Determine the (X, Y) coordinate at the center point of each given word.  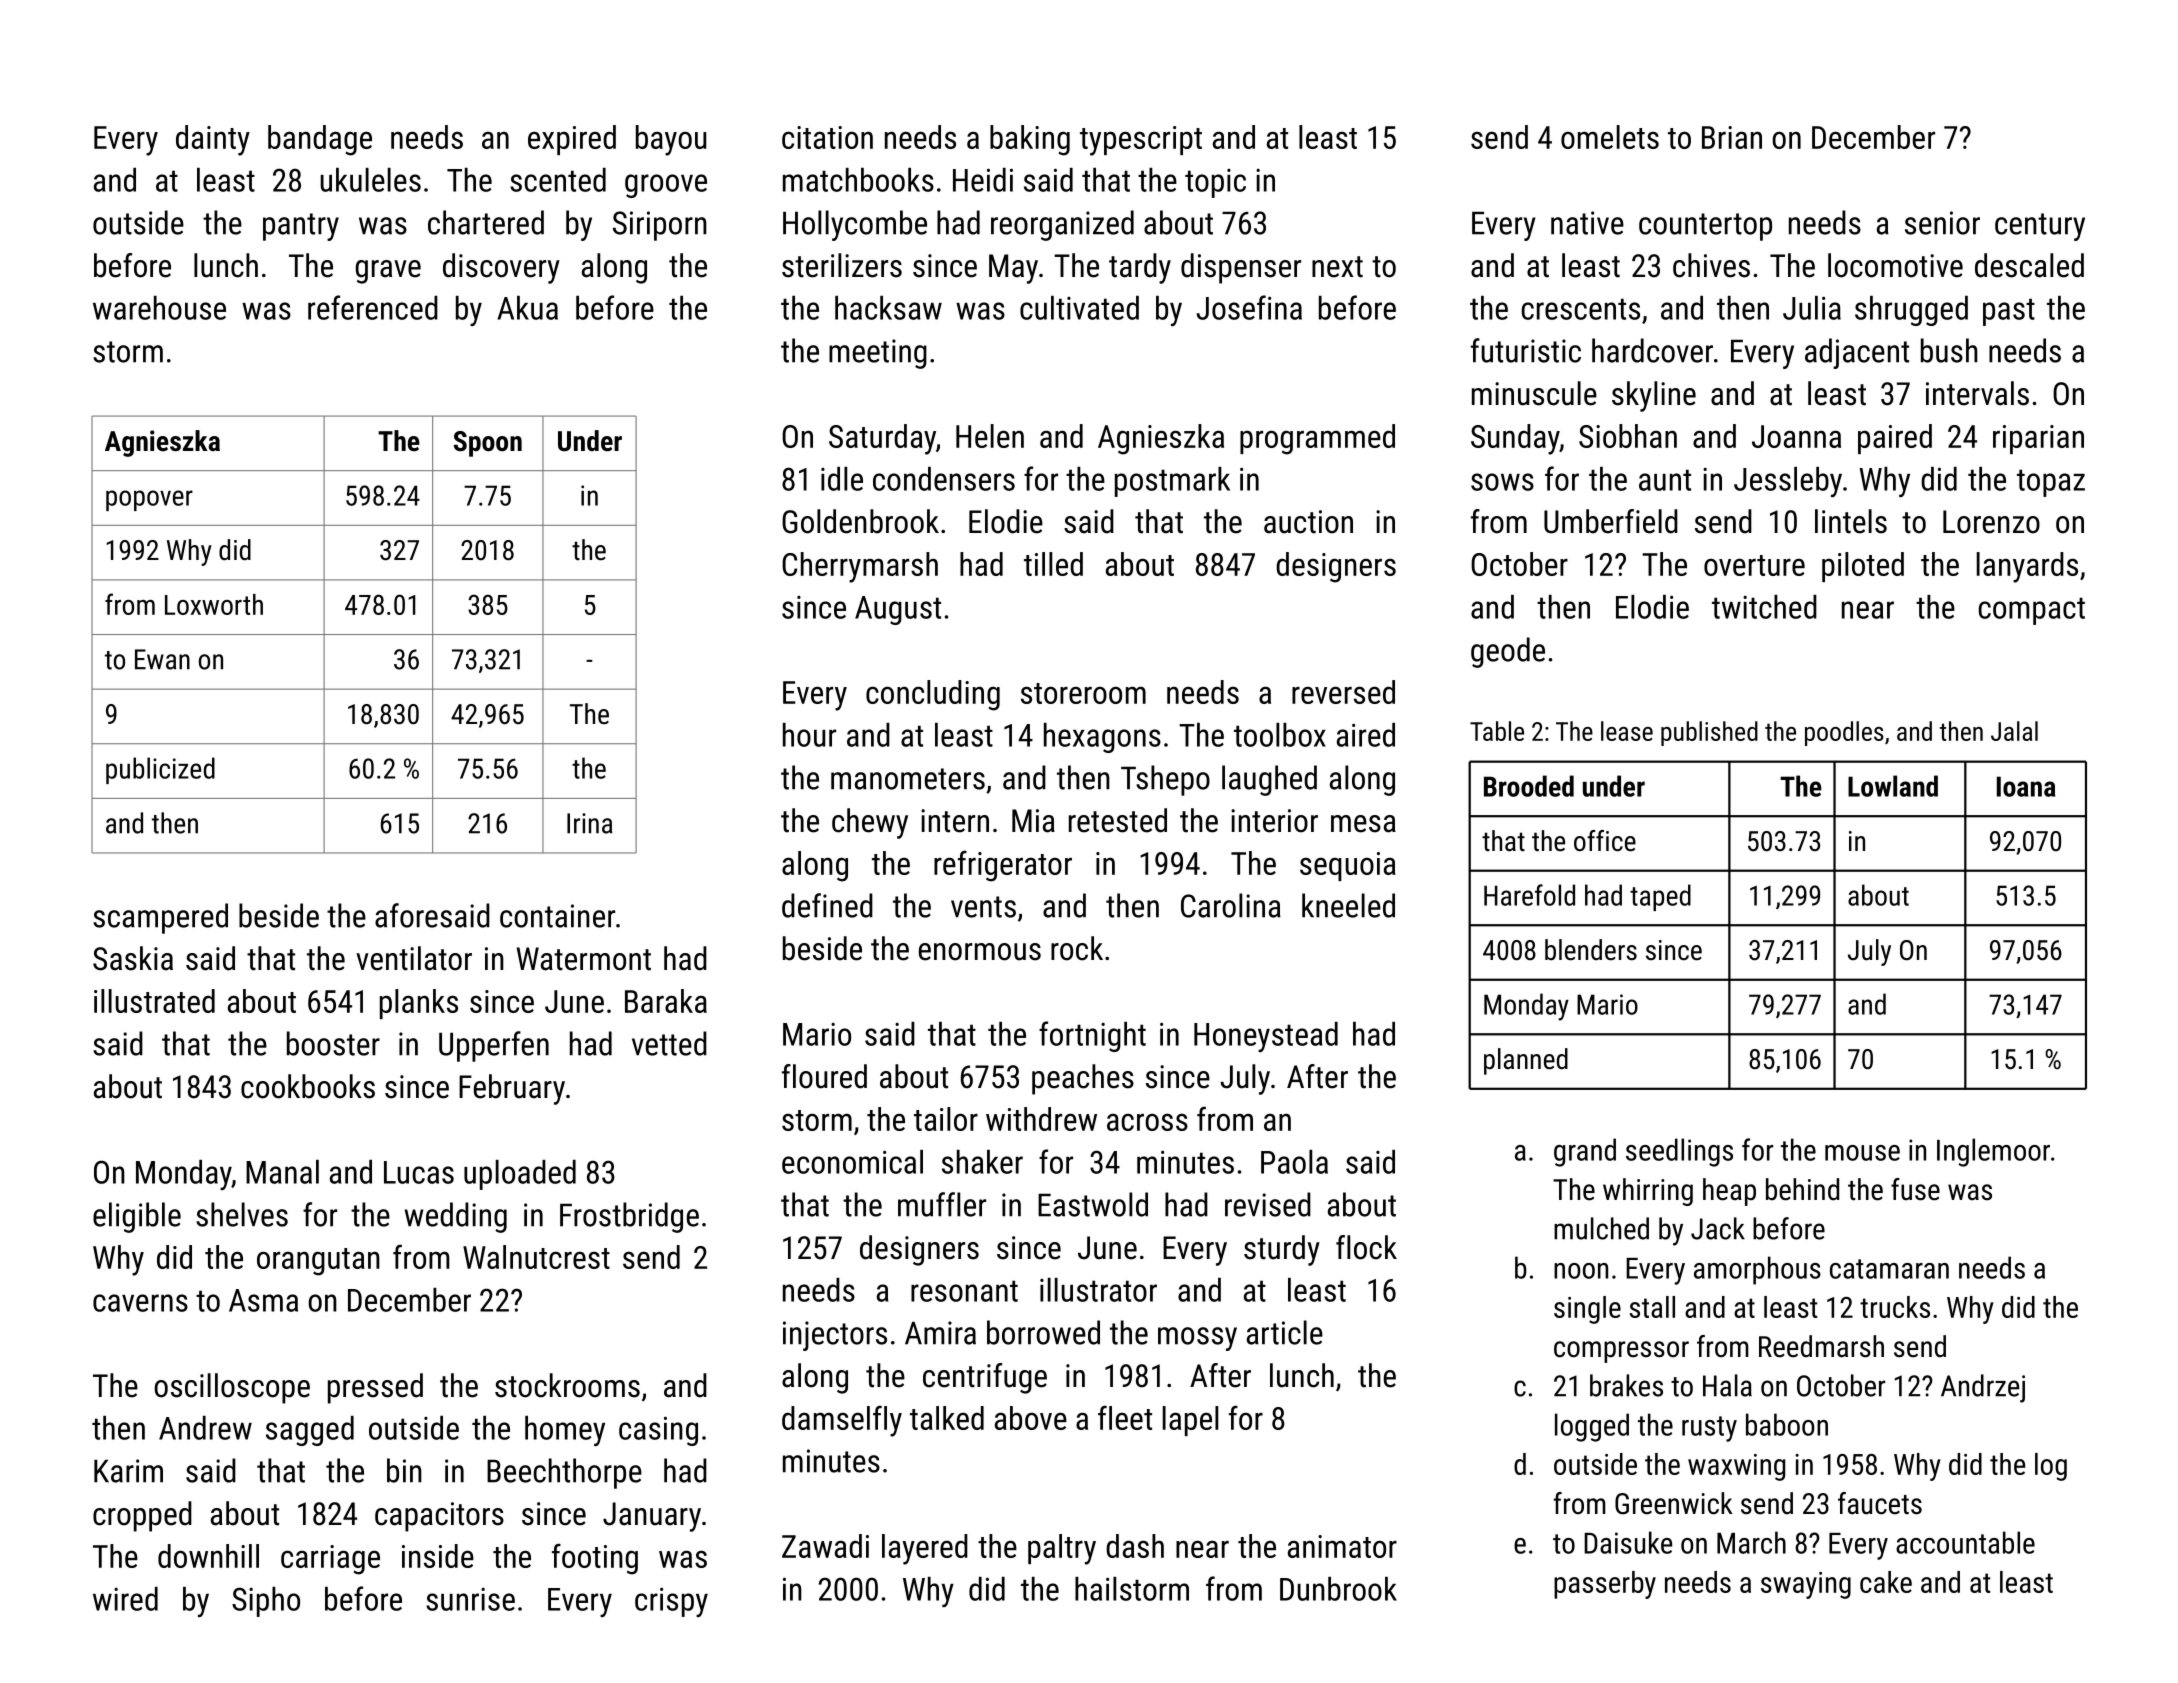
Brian (1732, 137)
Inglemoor (1993, 1152)
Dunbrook (1338, 1589)
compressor (1621, 1352)
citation (827, 137)
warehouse (159, 308)
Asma (263, 1300)
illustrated (154, 1001)
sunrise (470, 1599)
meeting (878, 354)
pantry (301, 227)
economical (852, 1162)
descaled (2029, 265)
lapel (1190, 1421)
